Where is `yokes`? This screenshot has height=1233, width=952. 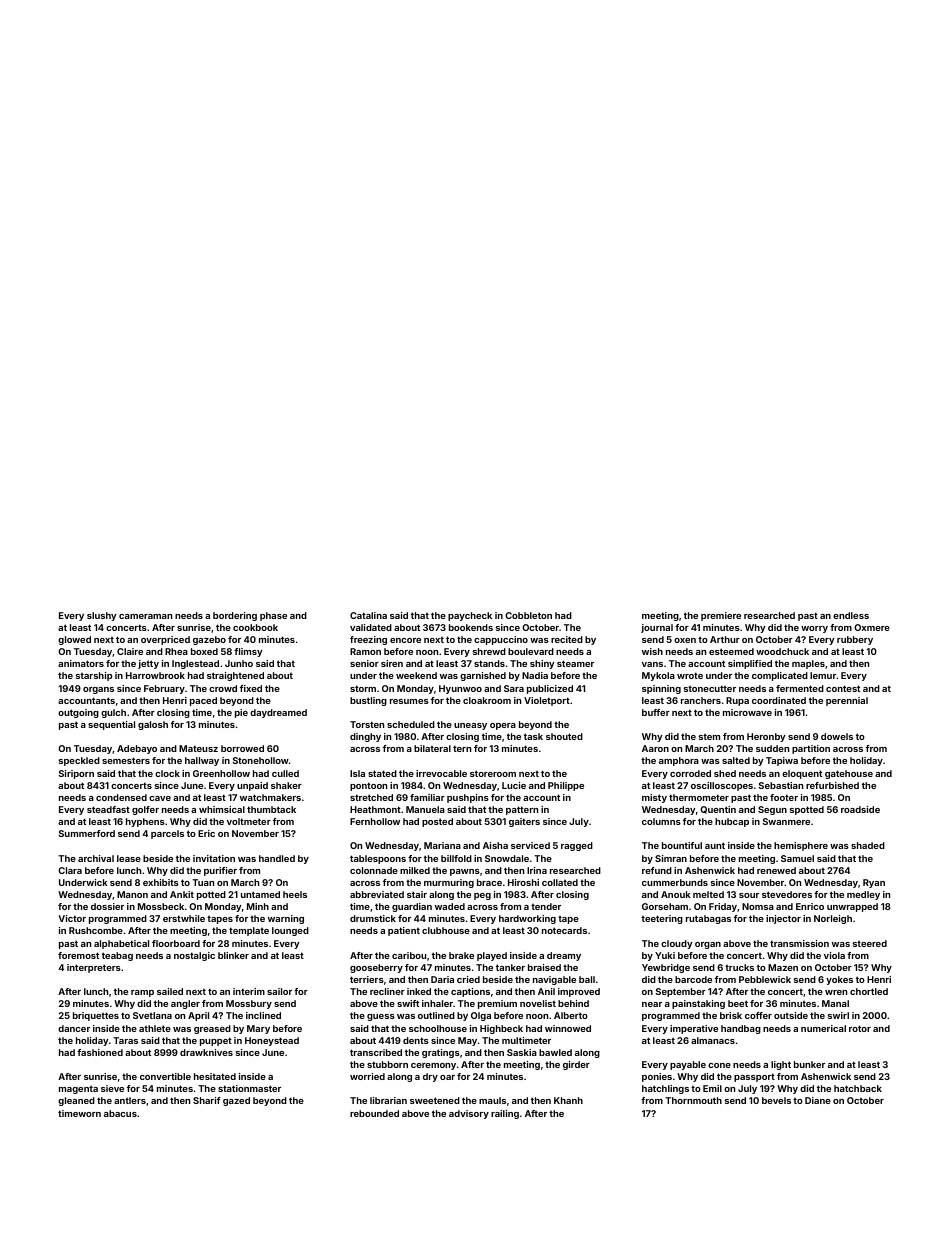 yokes is located at coordinates (839, 980).
